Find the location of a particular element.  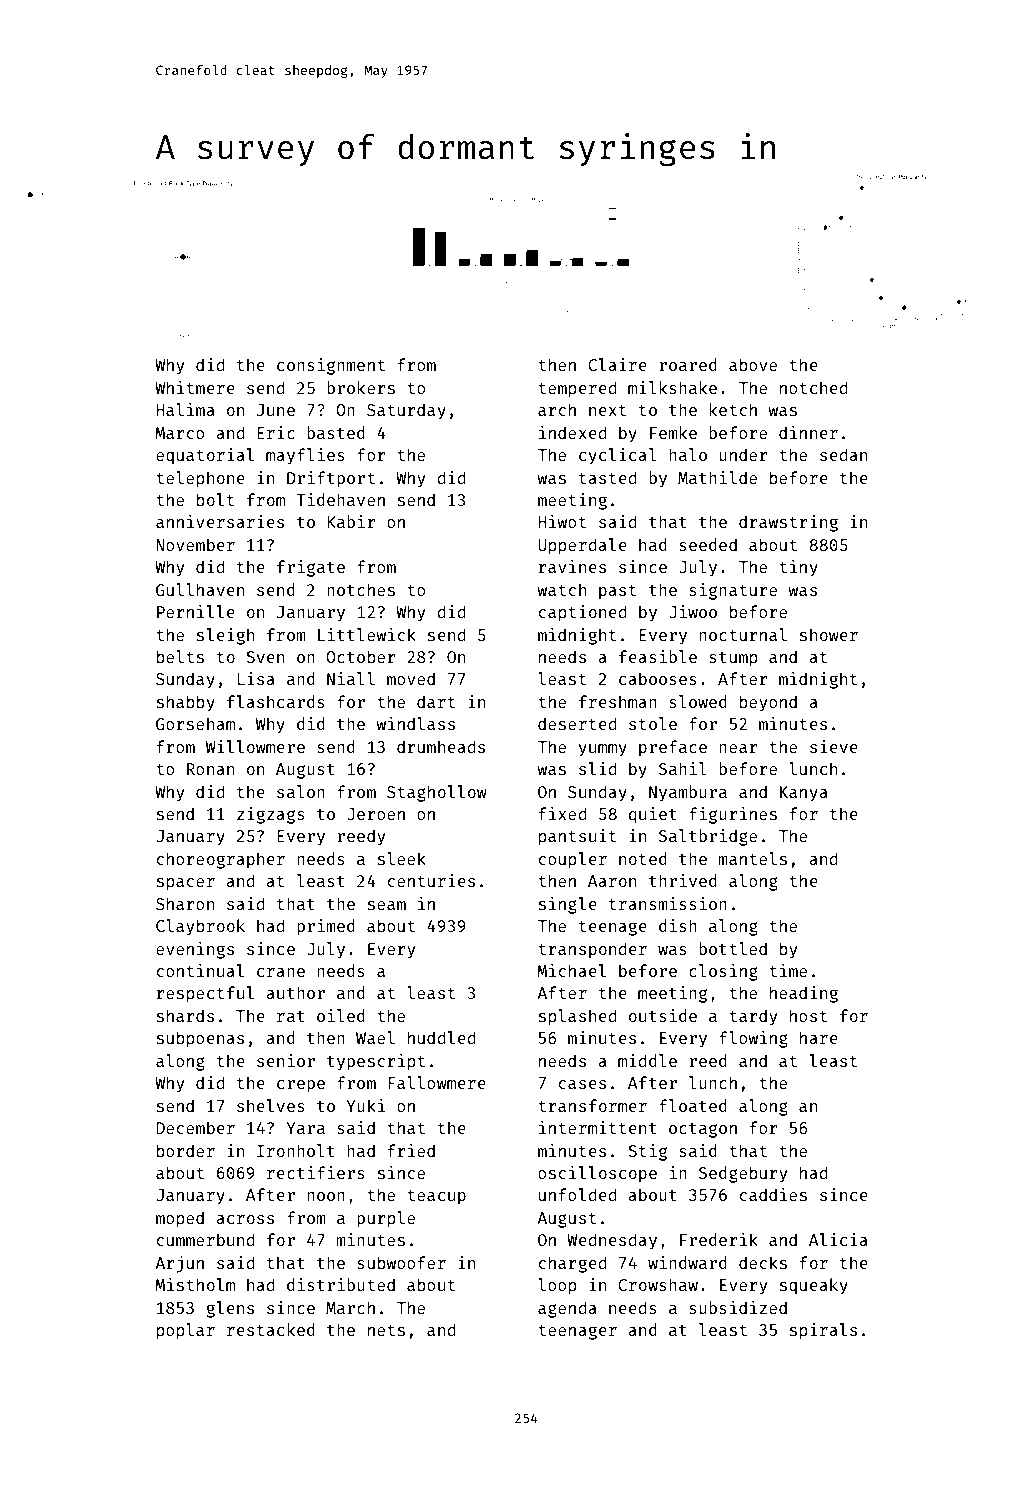

seeded is located at coordinates (708, 544).
